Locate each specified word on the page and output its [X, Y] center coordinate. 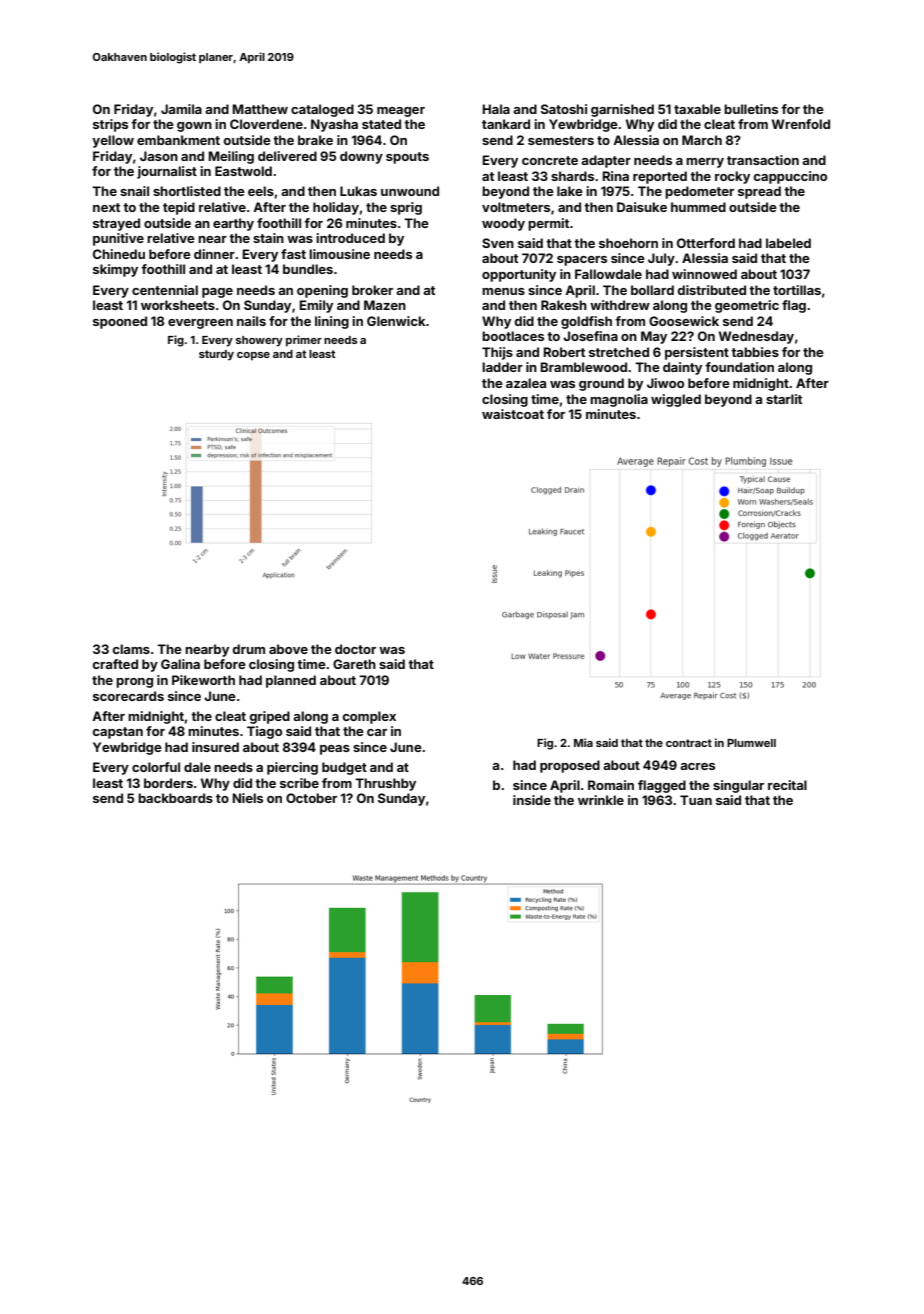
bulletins [751, 109]
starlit [784, 399]
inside [532, 800]
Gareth [354, 664]
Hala [496, 109]
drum [249, 649]
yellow [113, 141]
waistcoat [513, 414]
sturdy [216, 355]
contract [689, 743]
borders [168, 783]
